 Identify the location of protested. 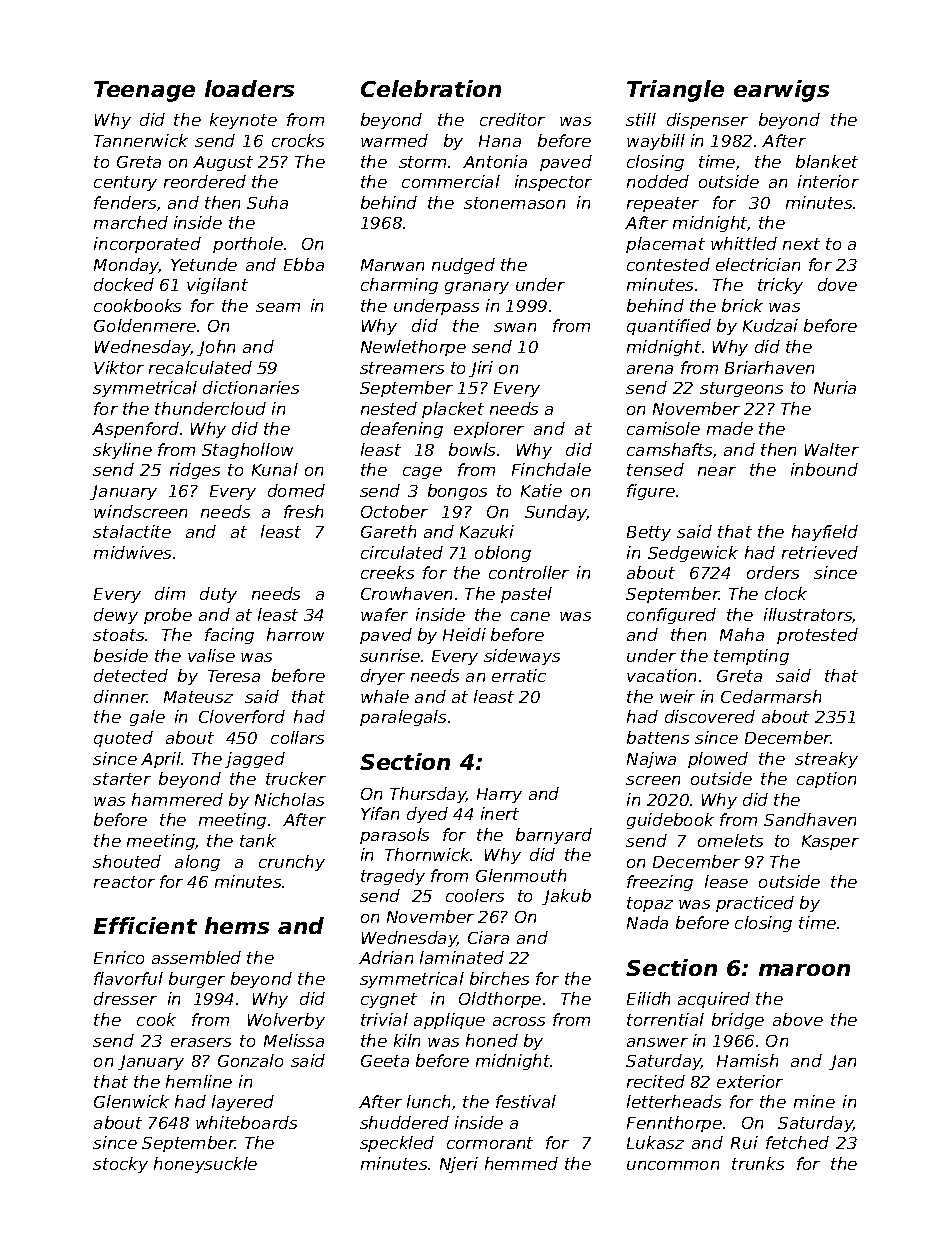
(817, 636).
